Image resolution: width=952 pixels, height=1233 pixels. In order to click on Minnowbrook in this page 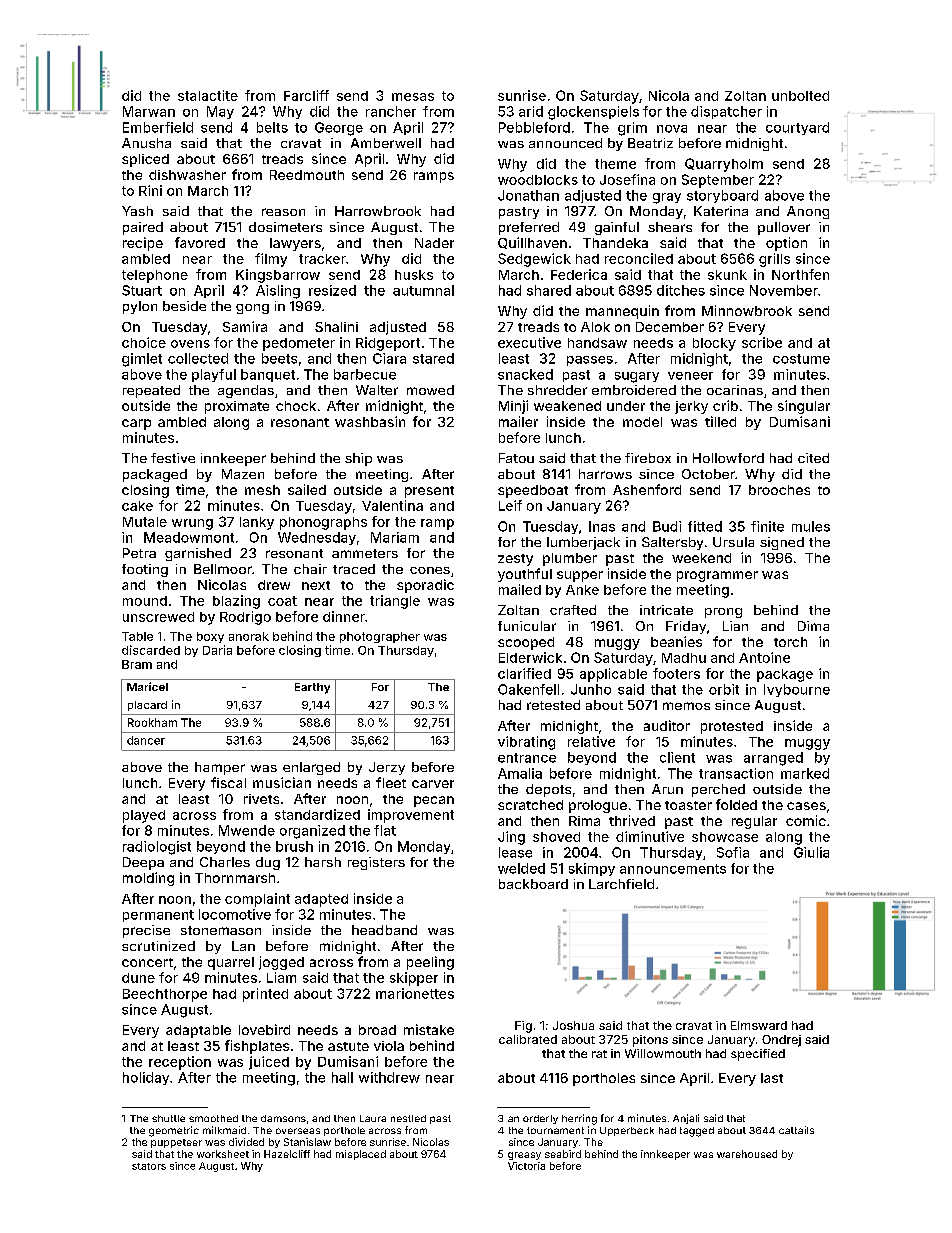, I will do `click(747, 310)`.
